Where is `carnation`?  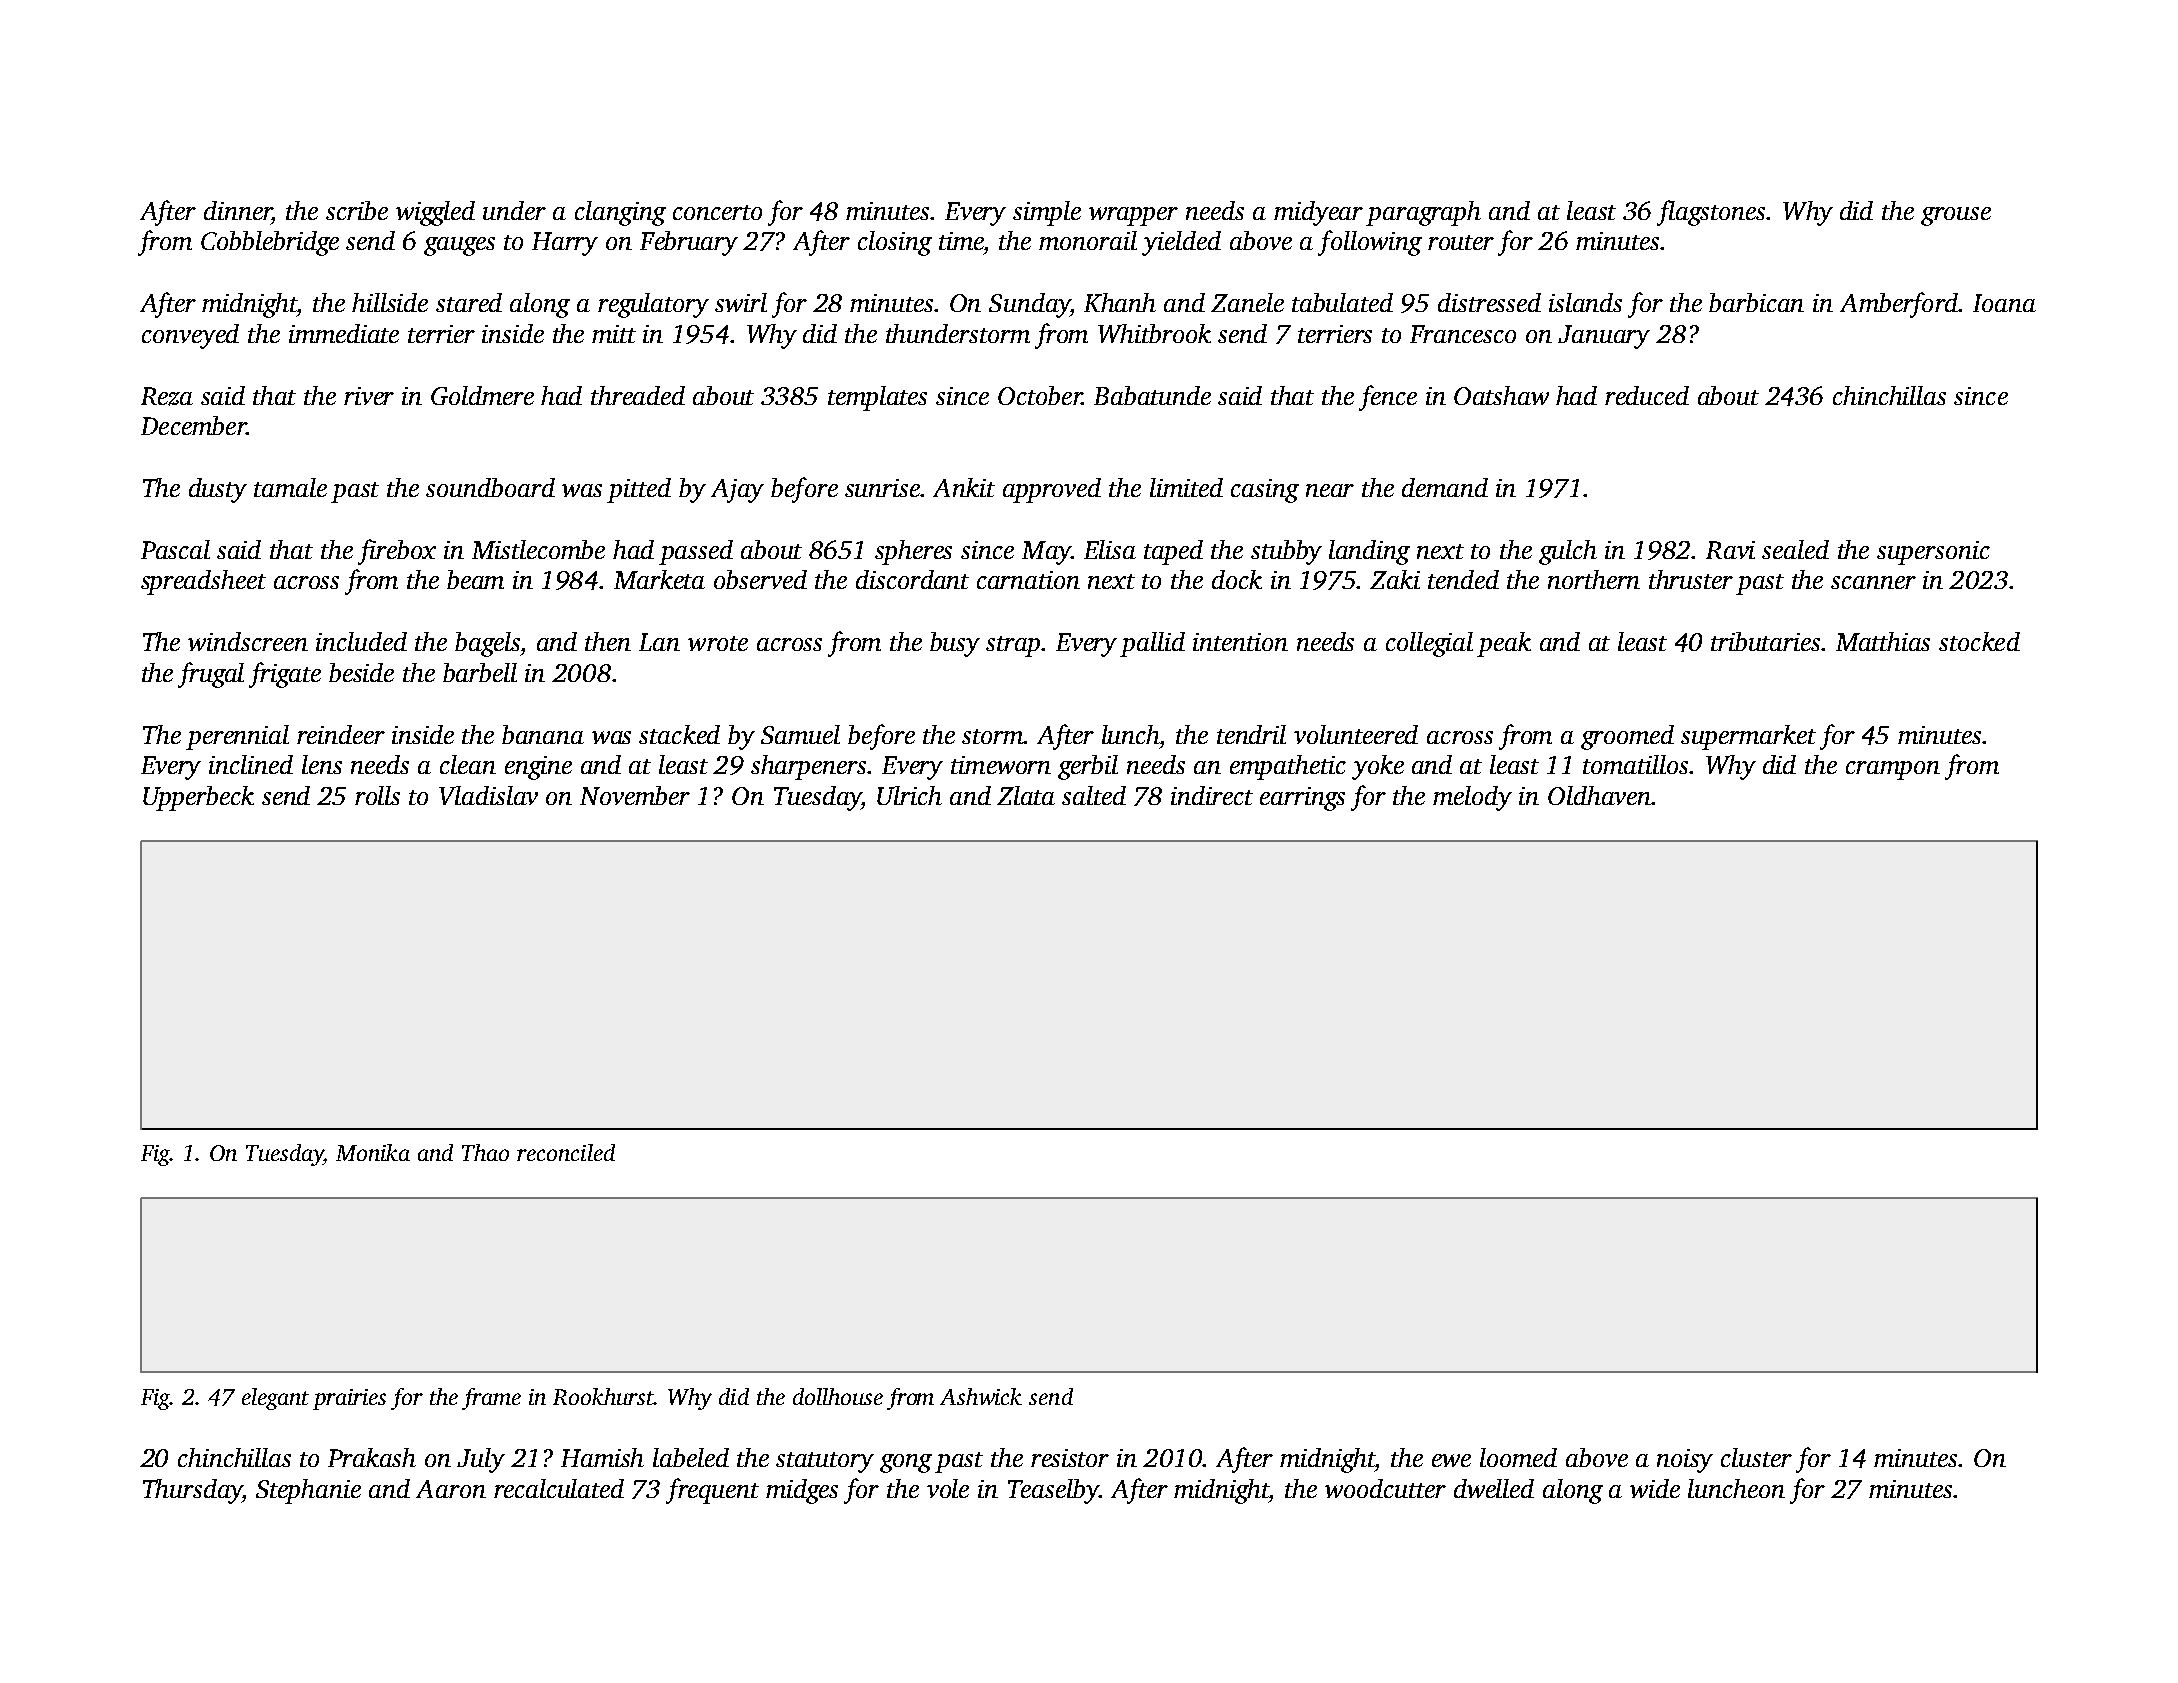 carnation is located at coordinates (1028, 580).
